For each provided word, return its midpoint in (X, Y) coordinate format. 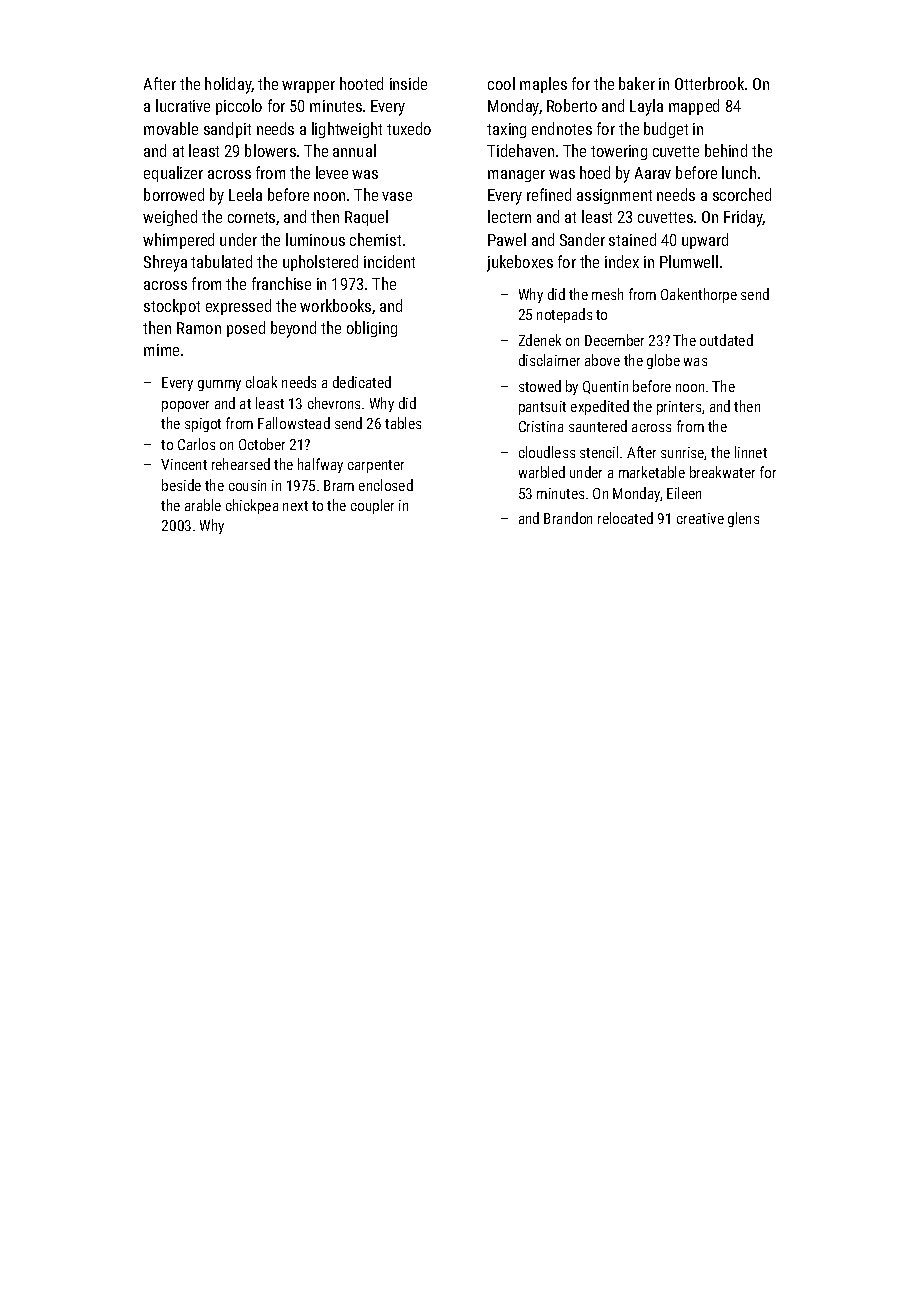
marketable (652, 472)
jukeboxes (520, 263)
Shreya (165, 263)
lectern (509, 216)
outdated (726, 340)
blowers (270, 150)
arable (203, 505)
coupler (372, 506)
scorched (742, 194)
